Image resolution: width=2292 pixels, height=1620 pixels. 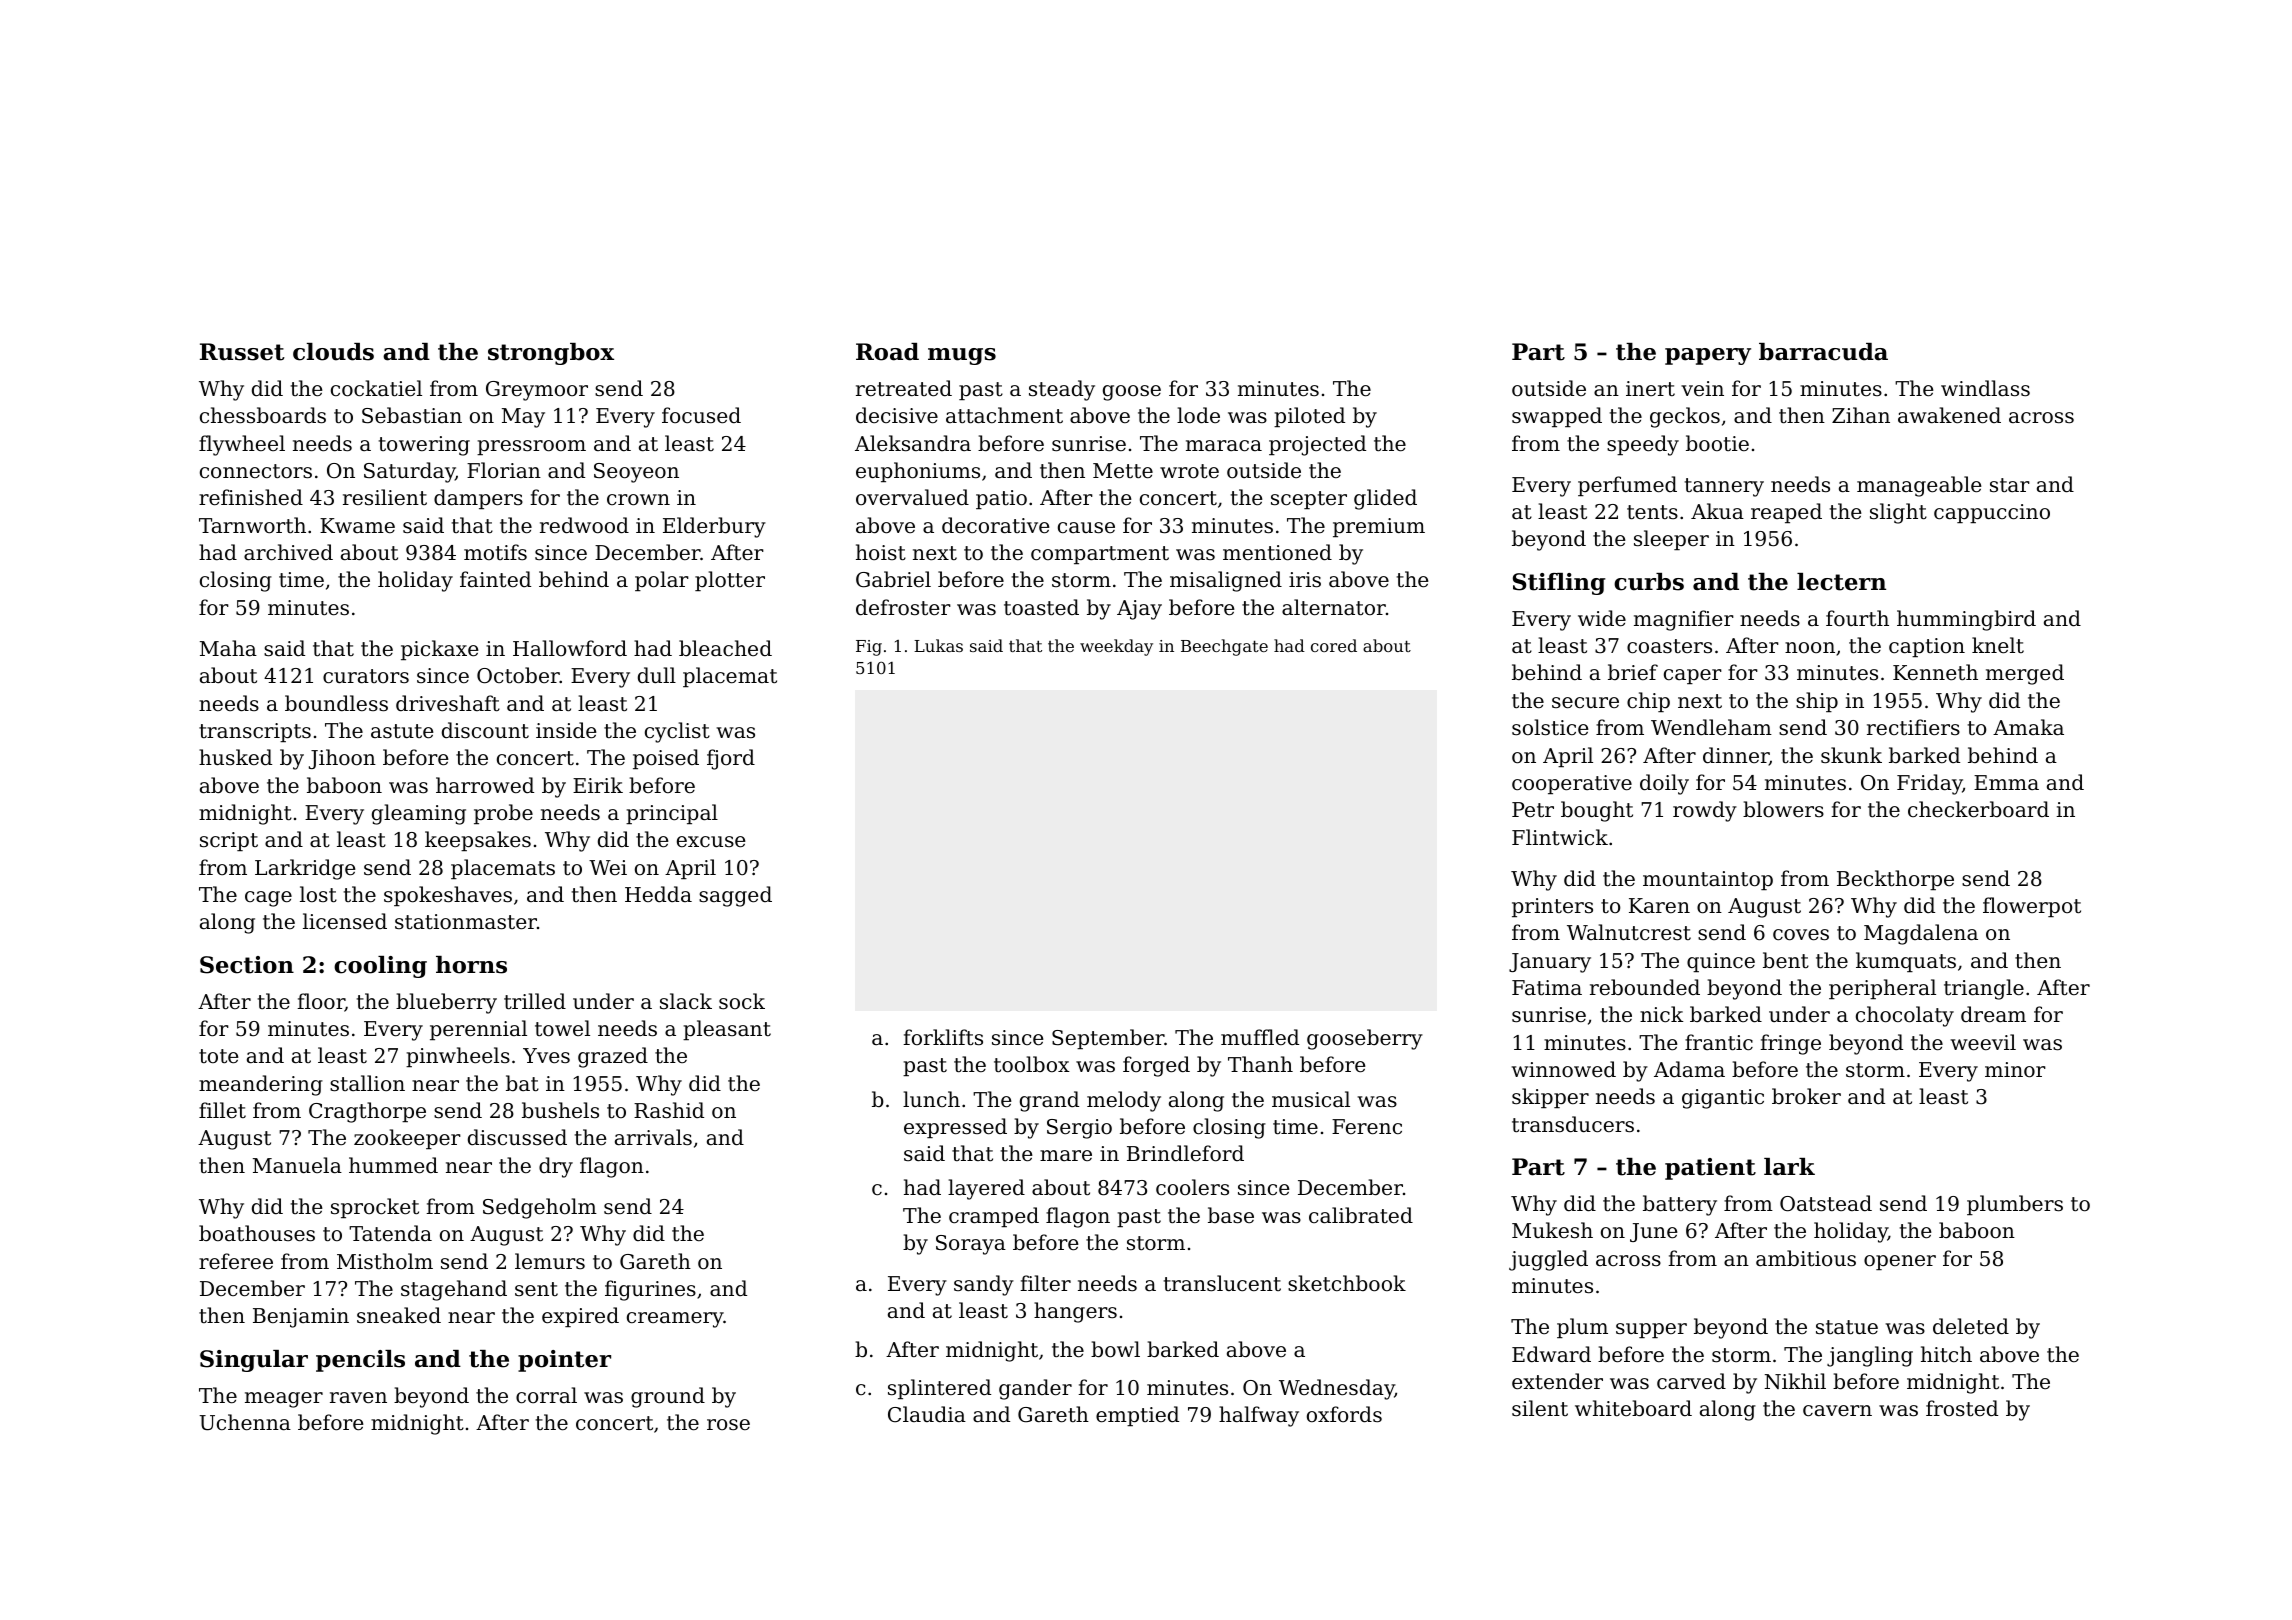 I want to click on tote, so click(x=219, y=1056).
